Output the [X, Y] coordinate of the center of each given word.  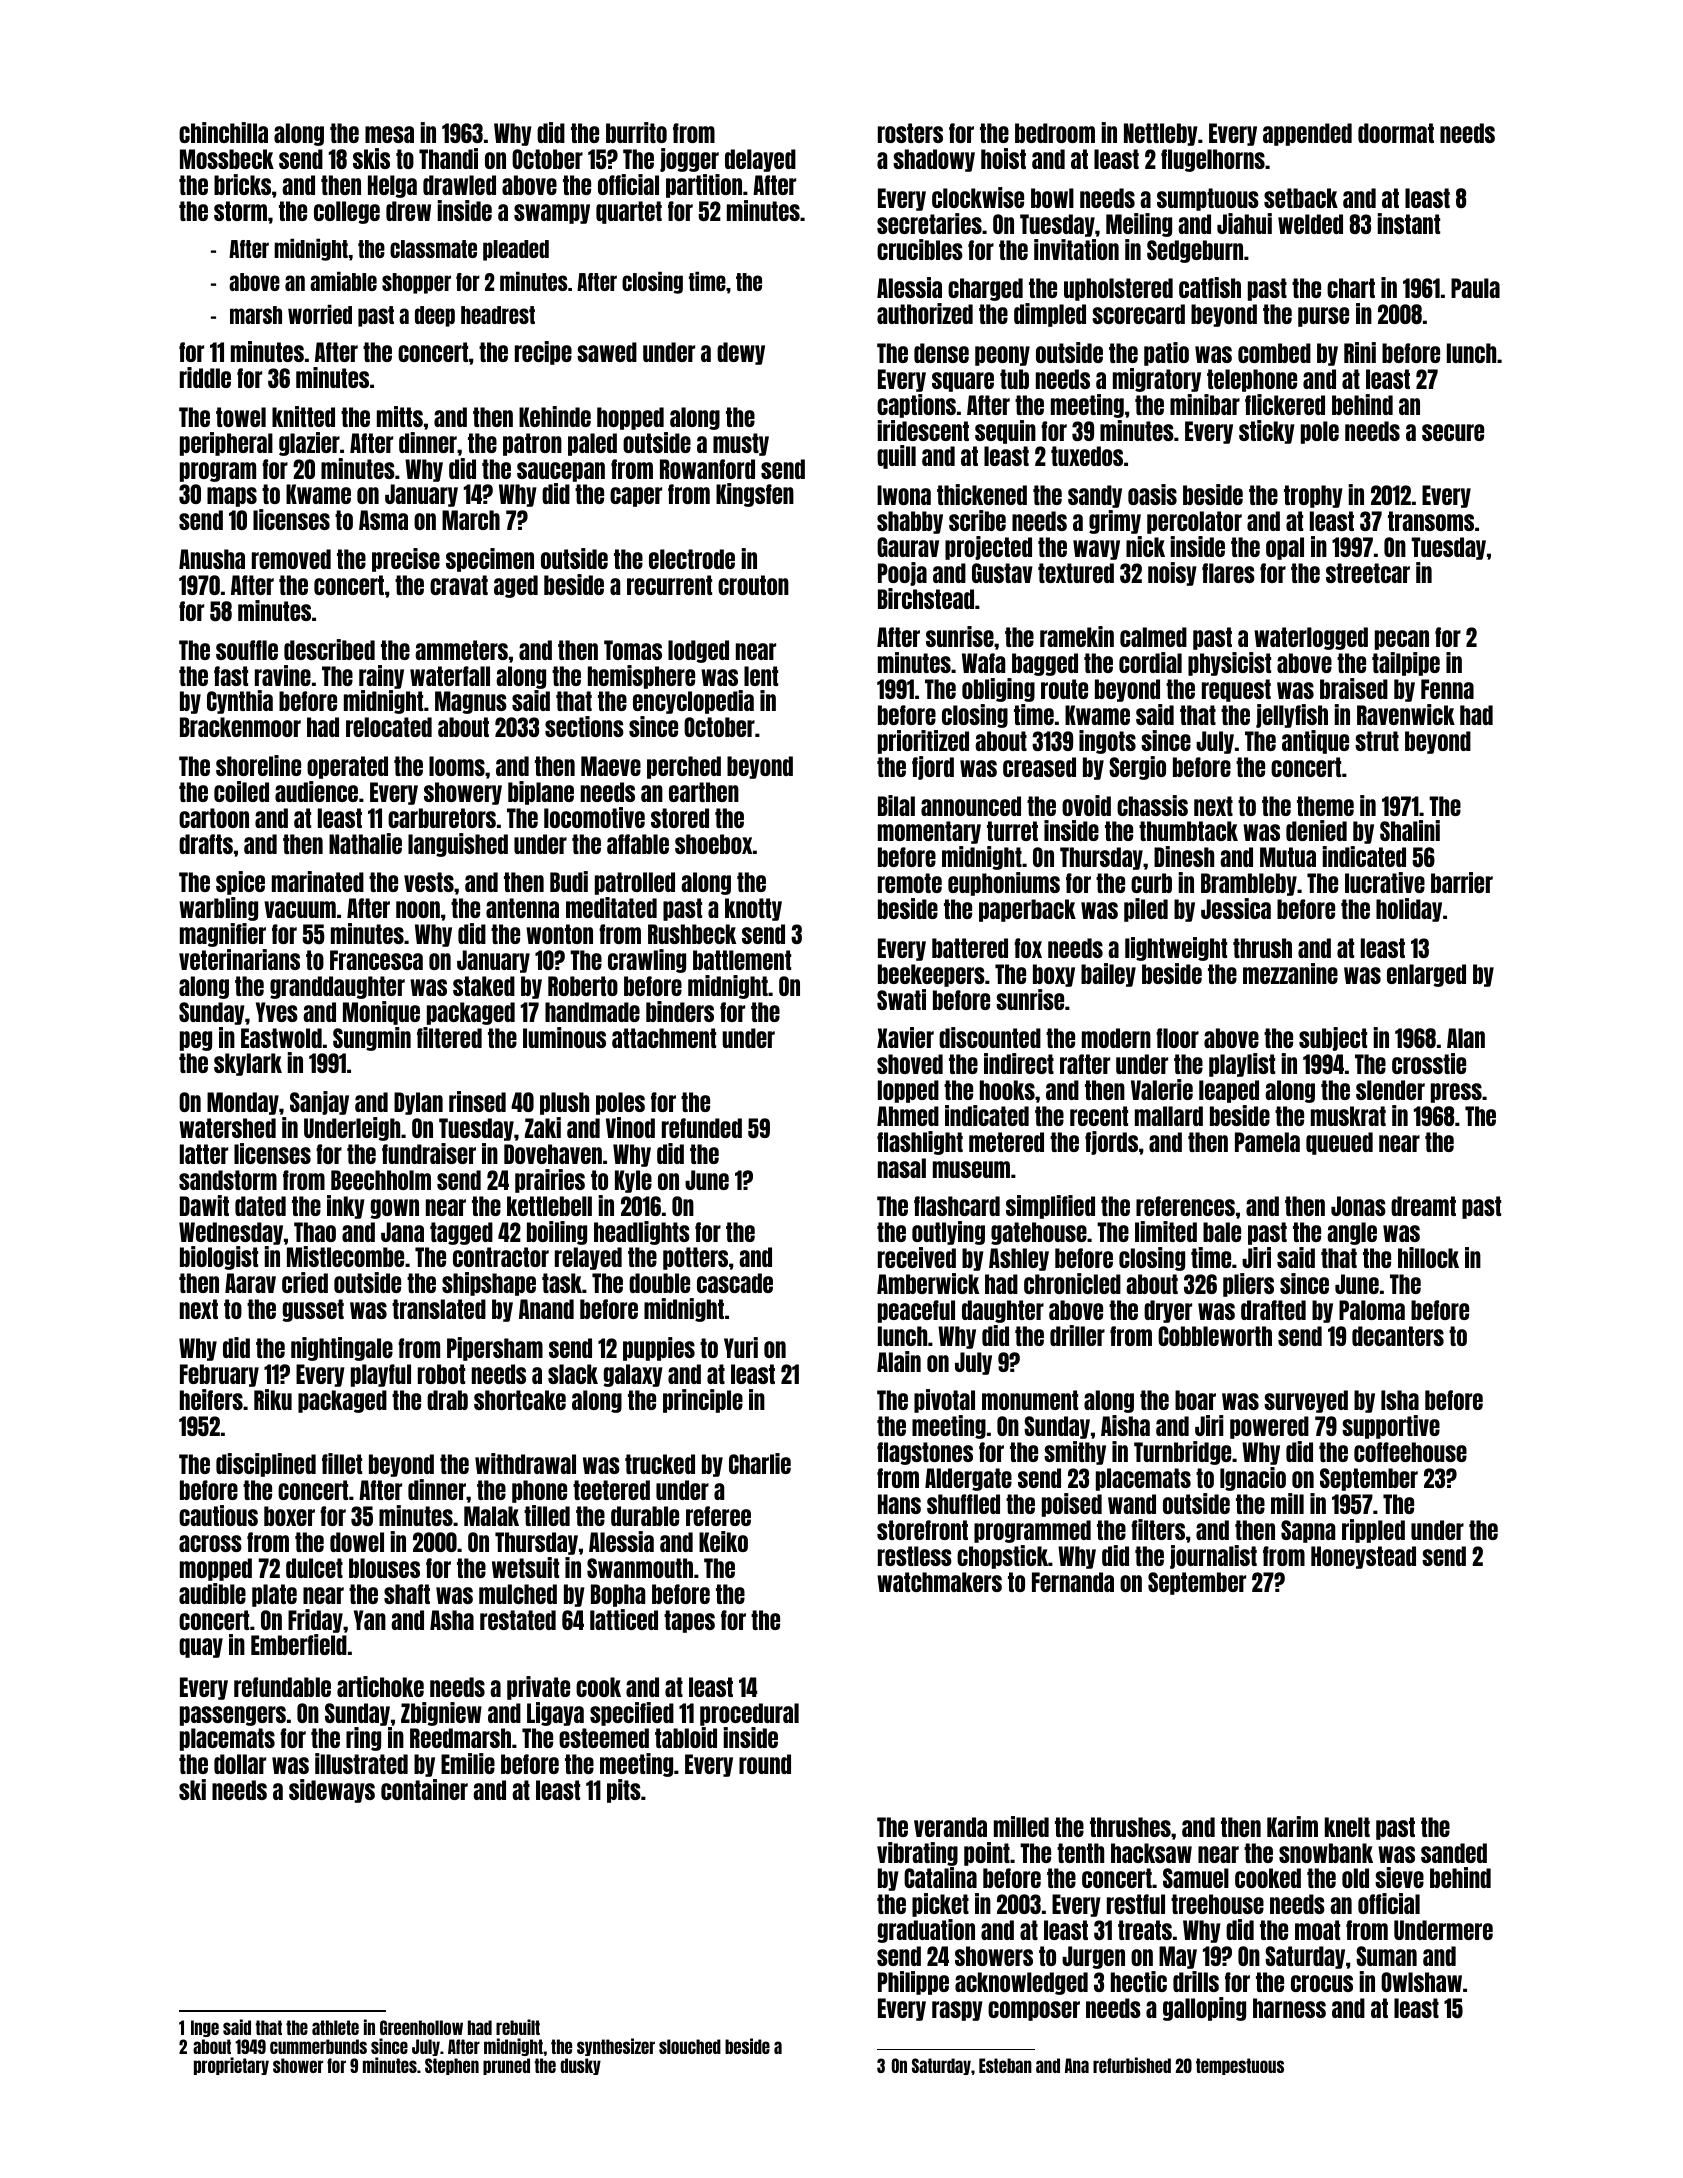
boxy [1054, 975]
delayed [760, 160]
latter [204, 1154]
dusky [581, 2066]
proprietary [231, 2066]
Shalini [1410, 830]
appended [1307, 134]
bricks [242, 184]
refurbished [1132, 2065]
